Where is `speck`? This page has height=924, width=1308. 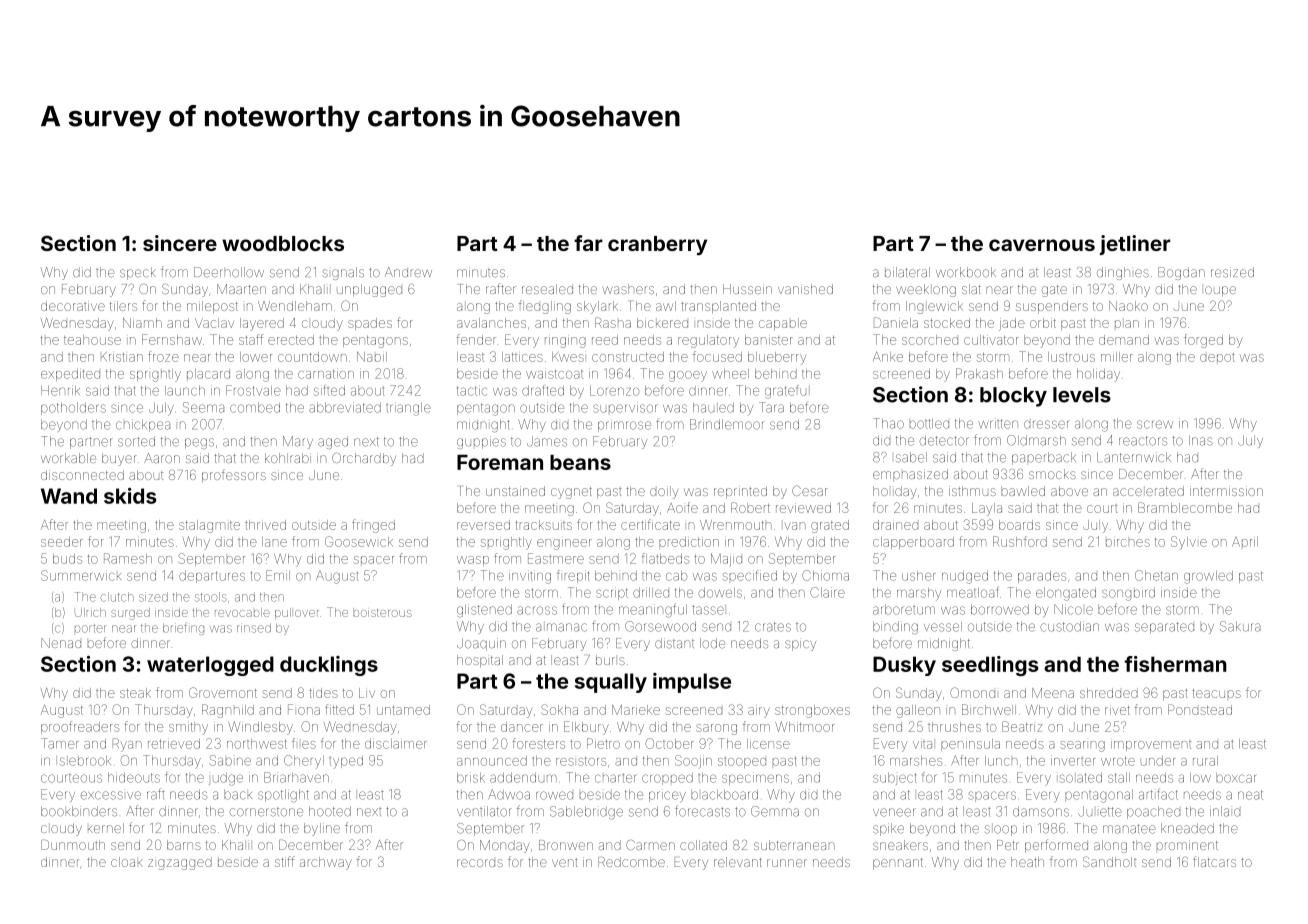
speck is located at coordinates (138, 273).
